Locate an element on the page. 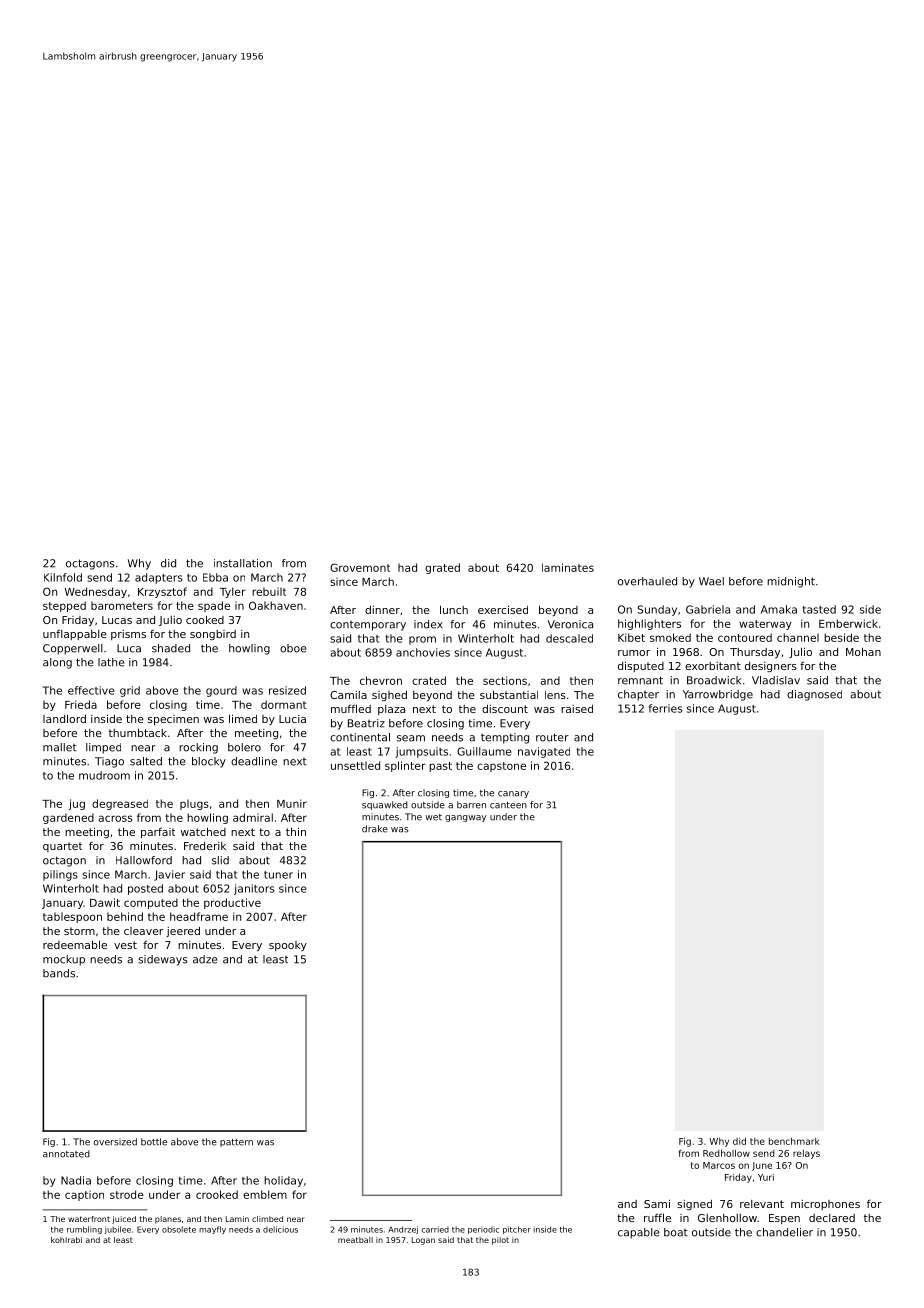 This image has width=924, height=1308. canteen is located at coordinates (508, 805).
